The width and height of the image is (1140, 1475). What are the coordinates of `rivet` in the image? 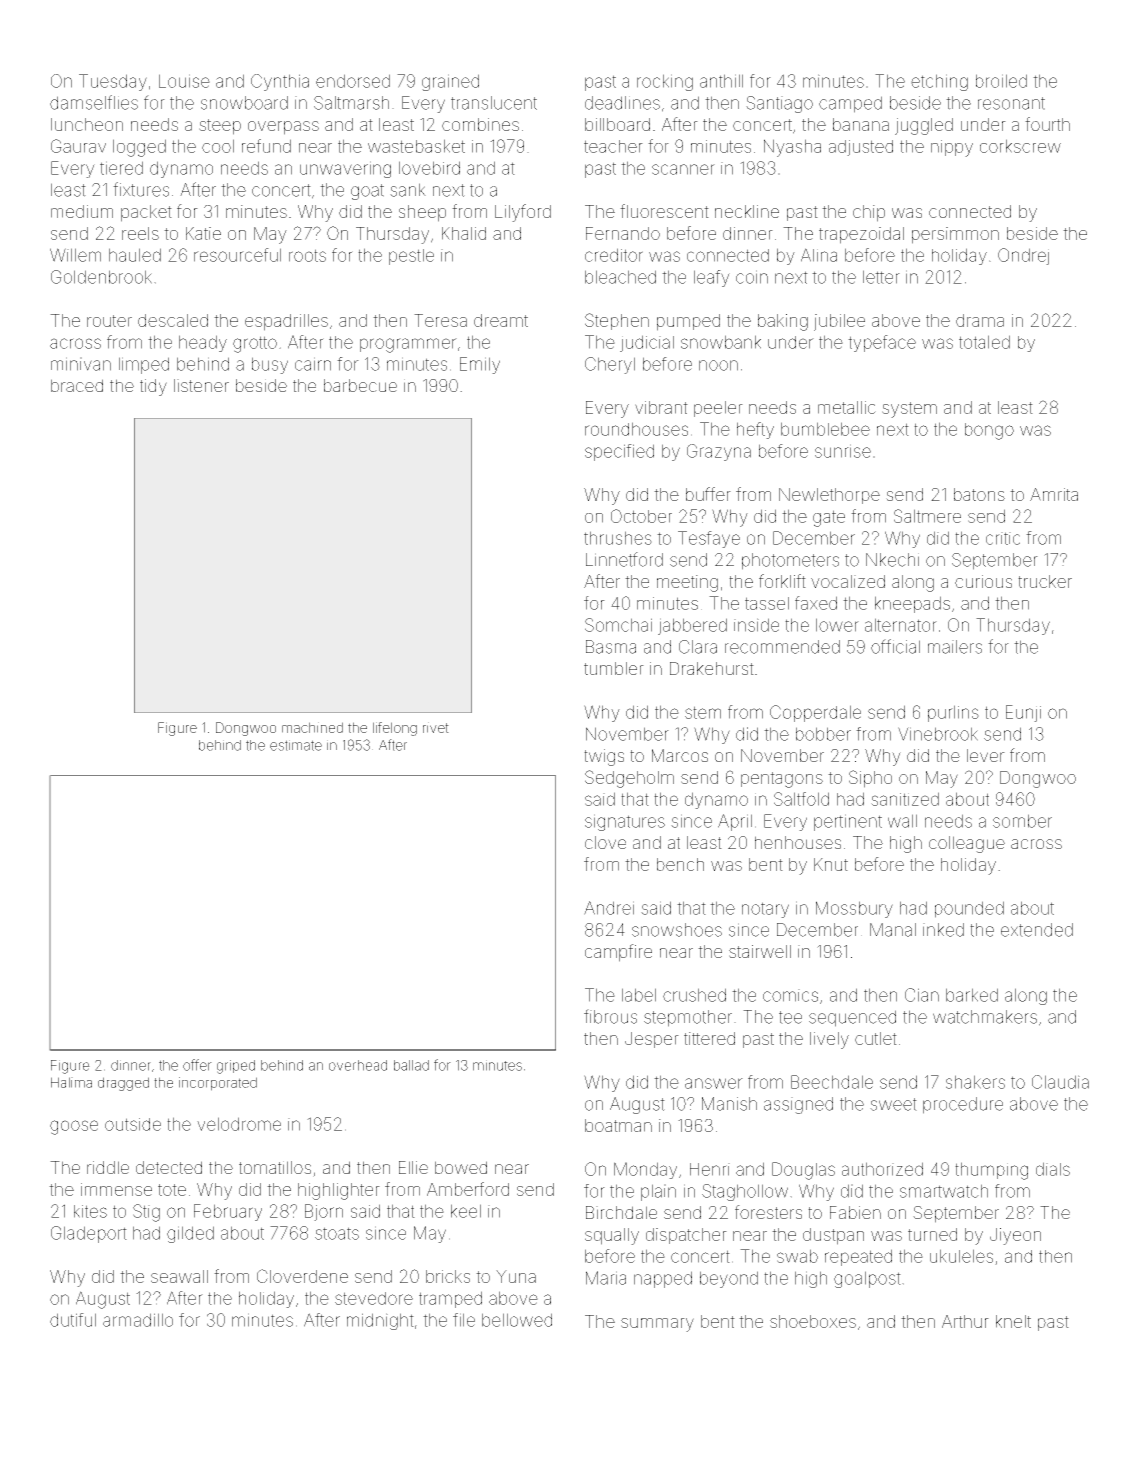 It's located at (436, 727).
